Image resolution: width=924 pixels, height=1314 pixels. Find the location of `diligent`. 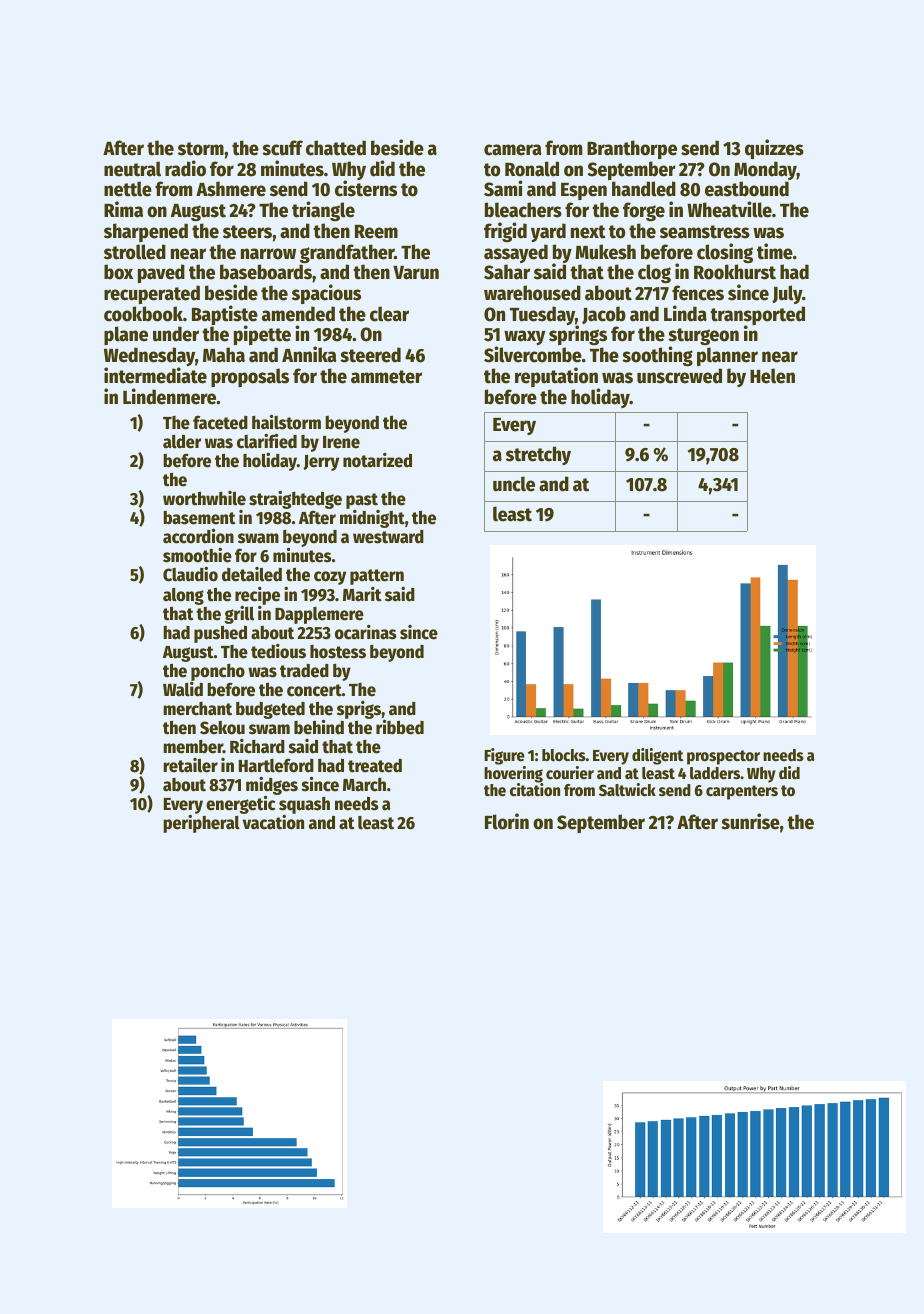

diligent is located at coordinates (657, 756).
